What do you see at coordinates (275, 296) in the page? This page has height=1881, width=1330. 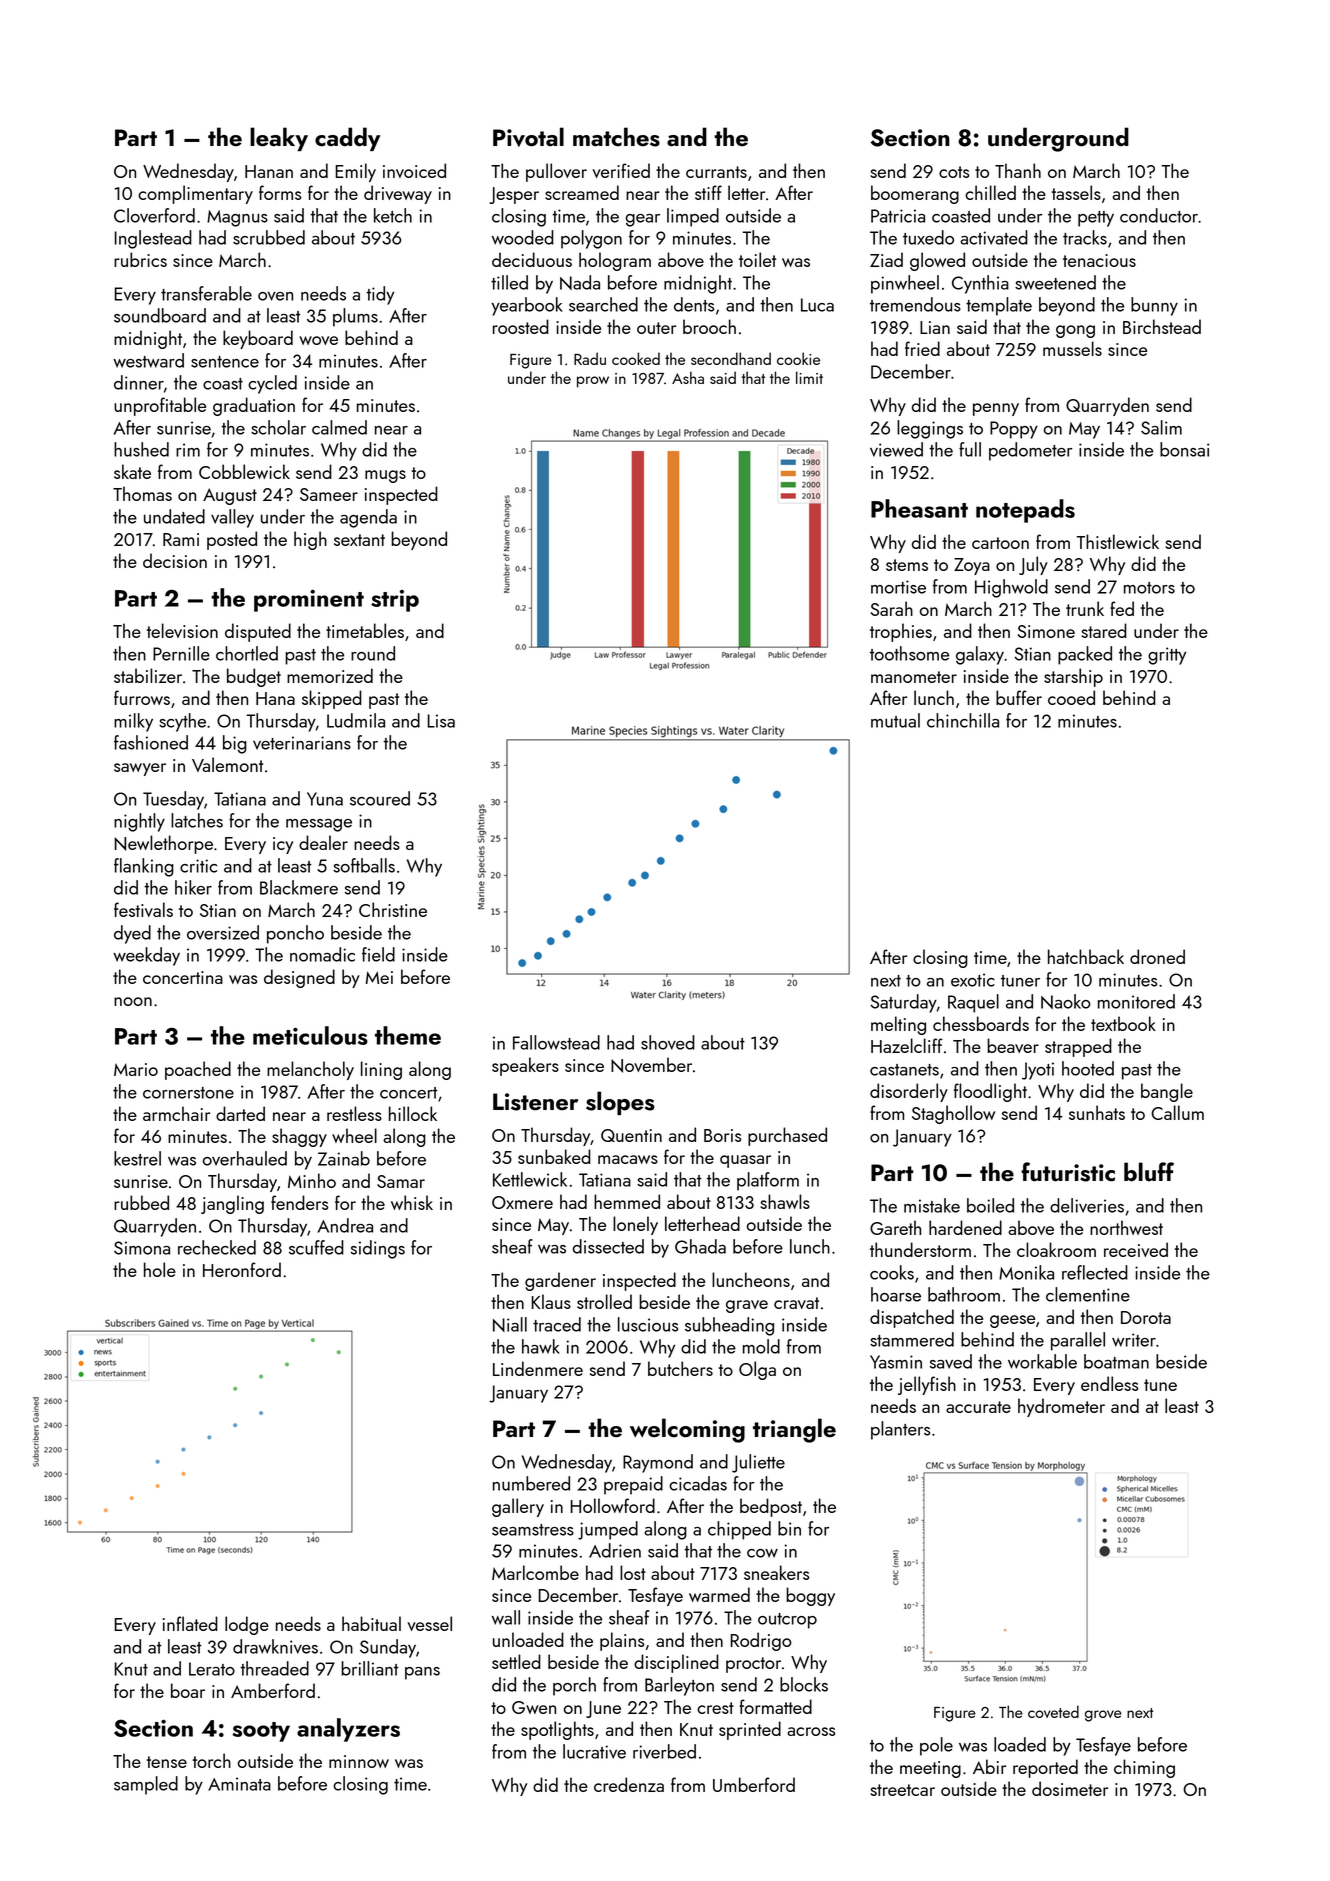 I see `oven` at bounding box center [275, 296].
